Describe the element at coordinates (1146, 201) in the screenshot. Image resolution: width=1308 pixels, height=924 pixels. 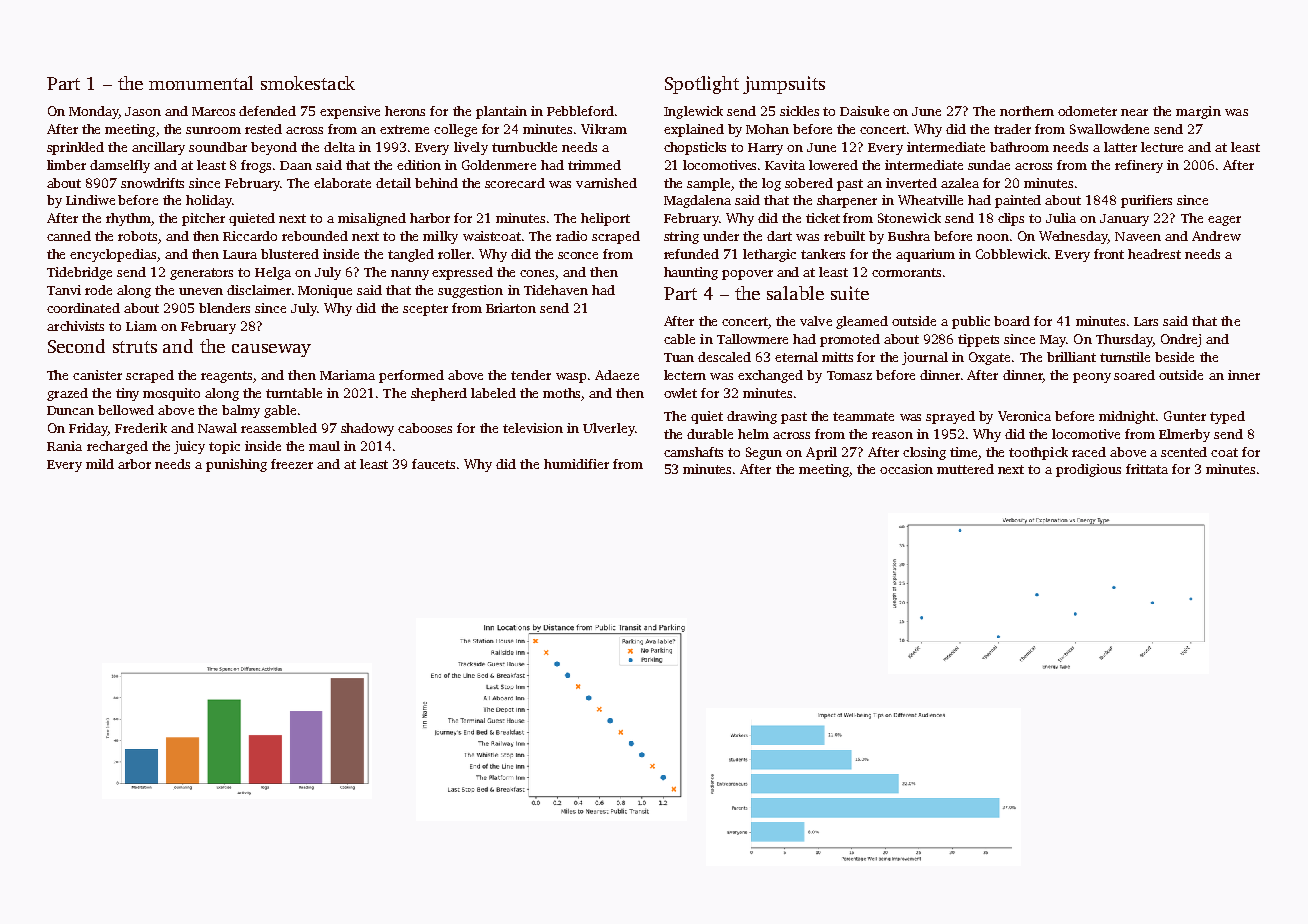
I see `purifiers` at that location.
